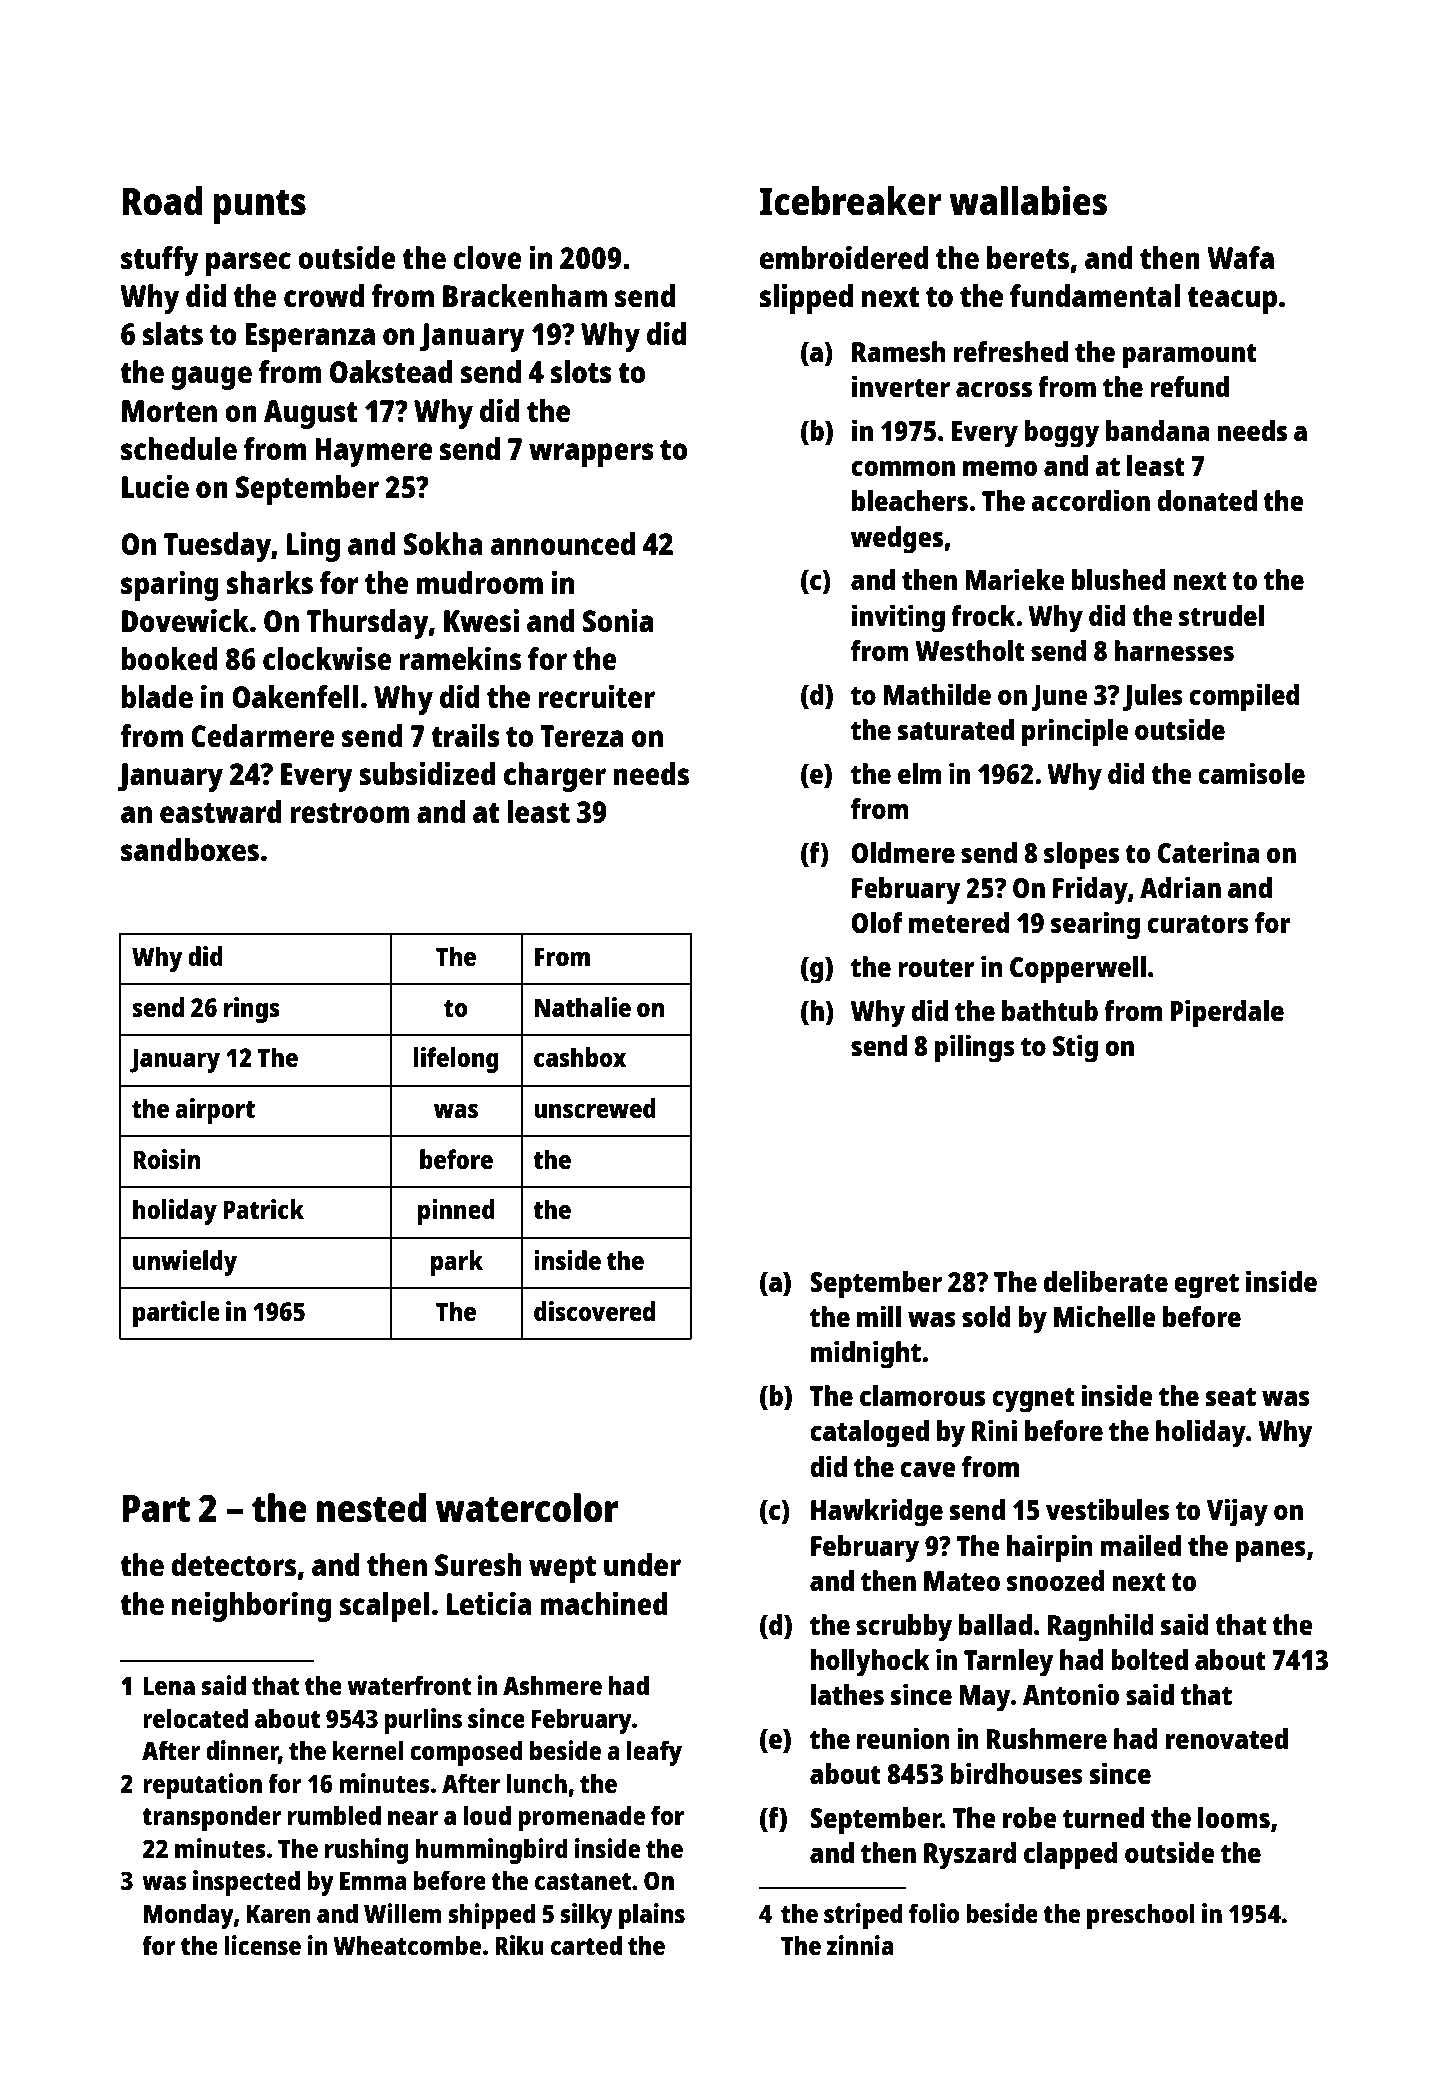 The height and width of the page is (2100, 1450). I want to click on Oldmere, so click(903, 852).
